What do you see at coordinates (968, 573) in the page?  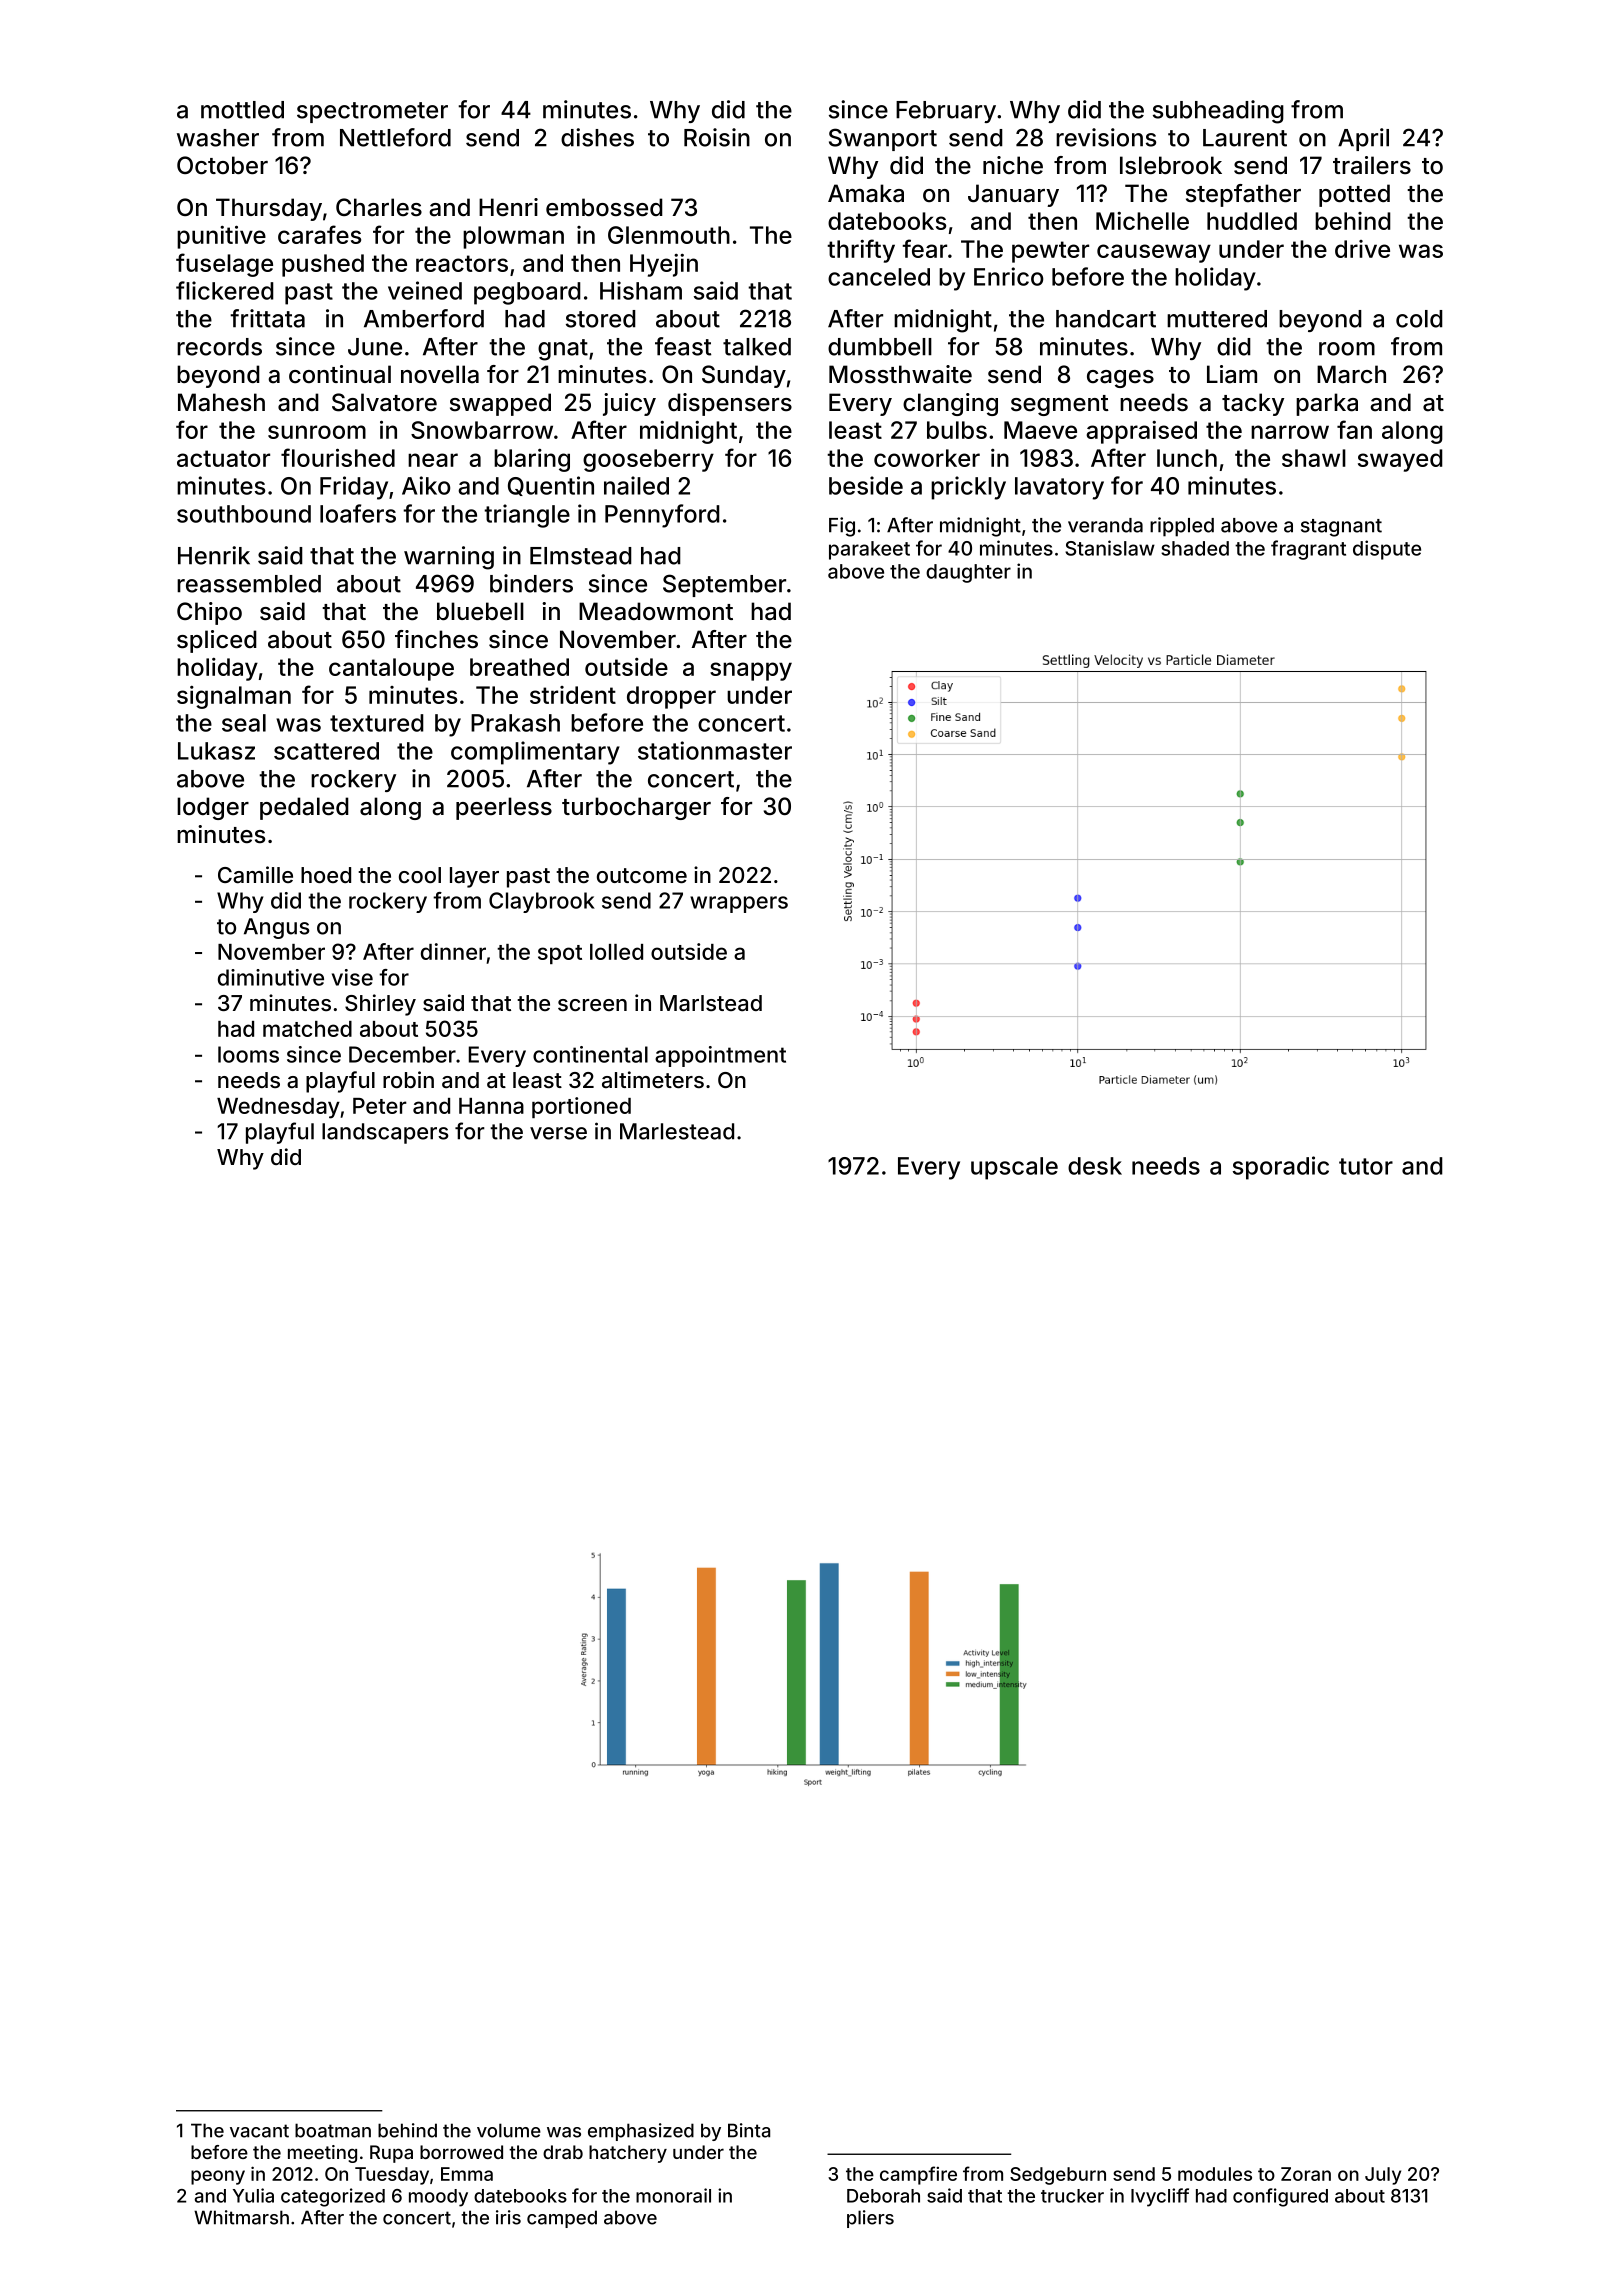 I see `daughter` at bounding box center [968, 573].
